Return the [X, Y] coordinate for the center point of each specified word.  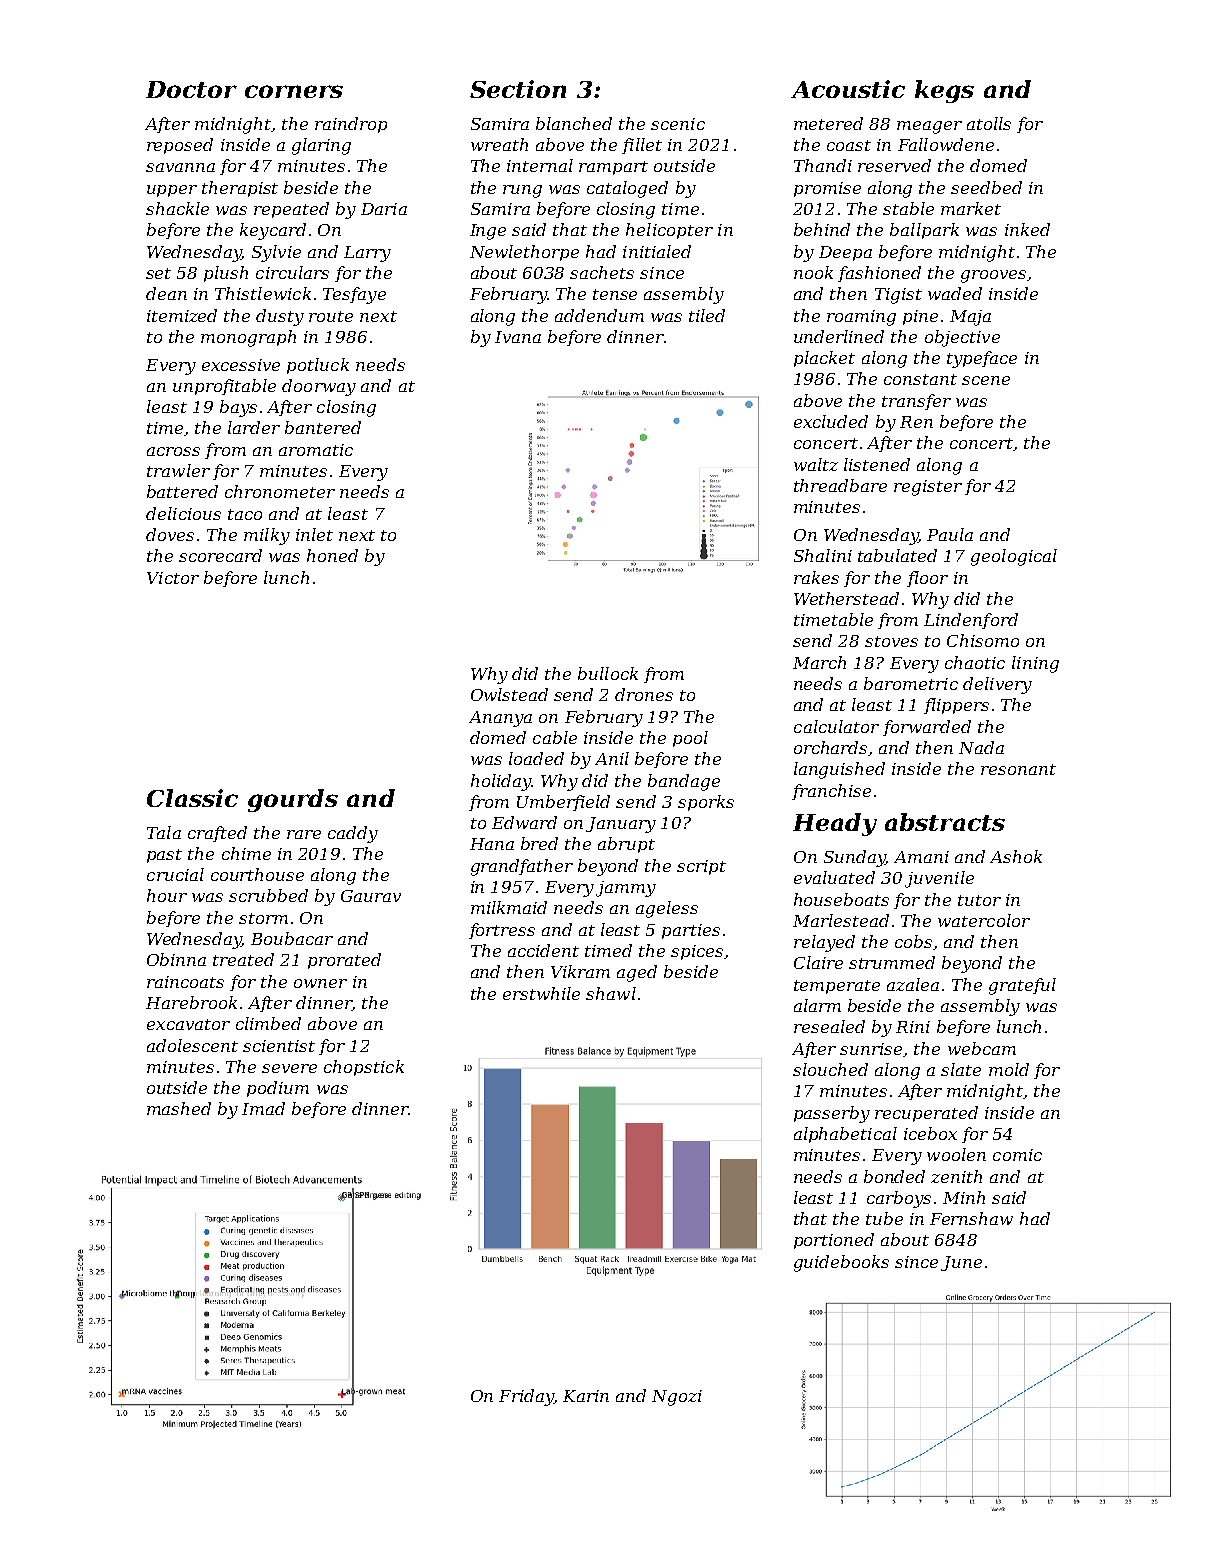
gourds [293, 800]
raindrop [351, 125]
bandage [684, 782]
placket [824, 359]
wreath [499, 144]
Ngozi [677, 1398]
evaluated [834, 877]
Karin [586, 1396]
